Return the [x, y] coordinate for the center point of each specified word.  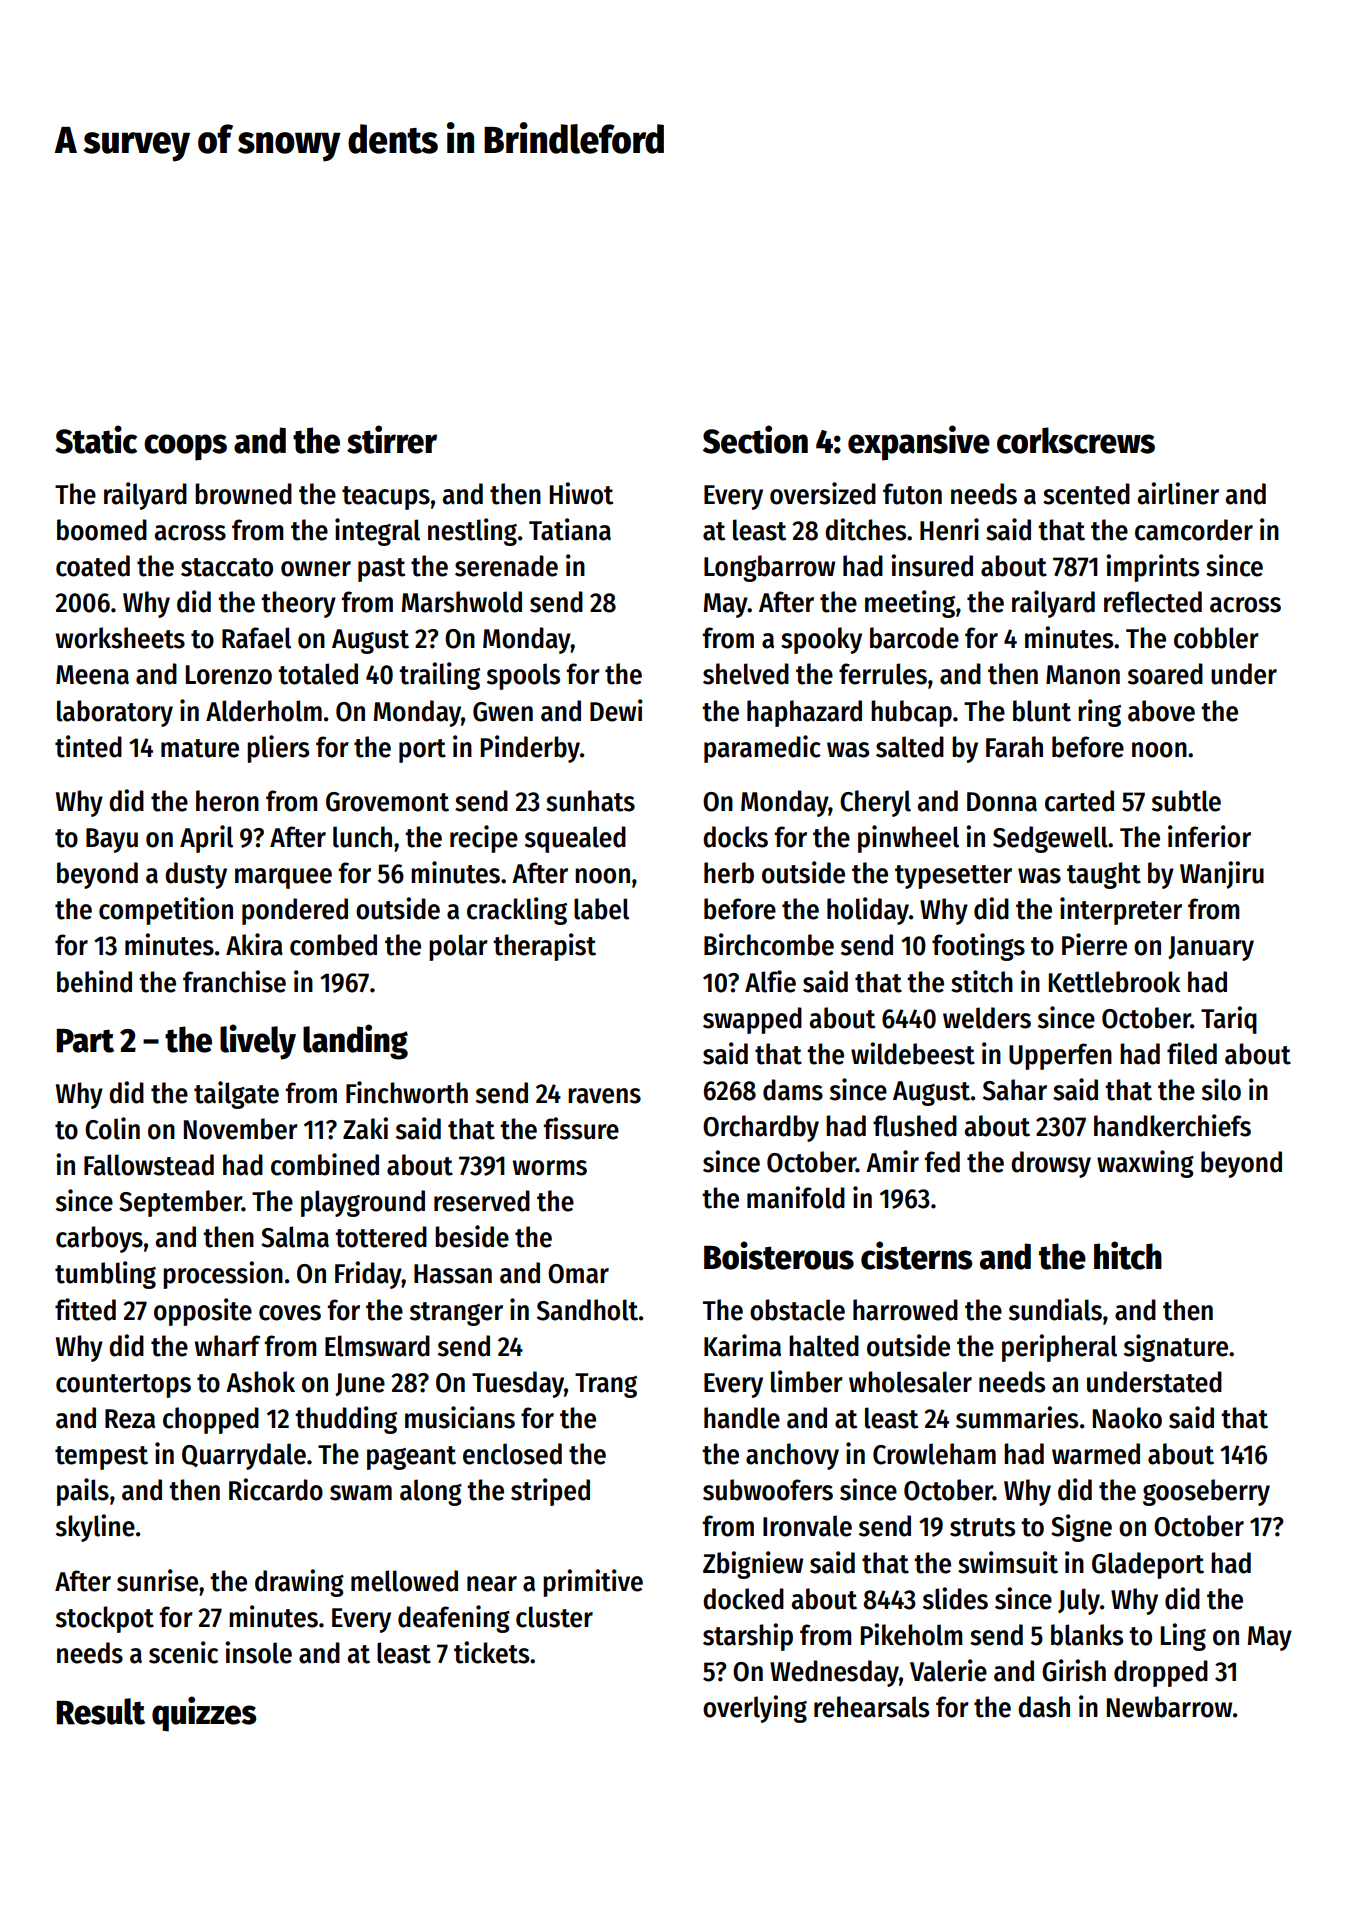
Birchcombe [769, 944]
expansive [919, 443]
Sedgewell [1050, 839]
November [241, 1129]
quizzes [204, 1714]
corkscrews [1076, 440]
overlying [755, 1709]
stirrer [392, 439]
